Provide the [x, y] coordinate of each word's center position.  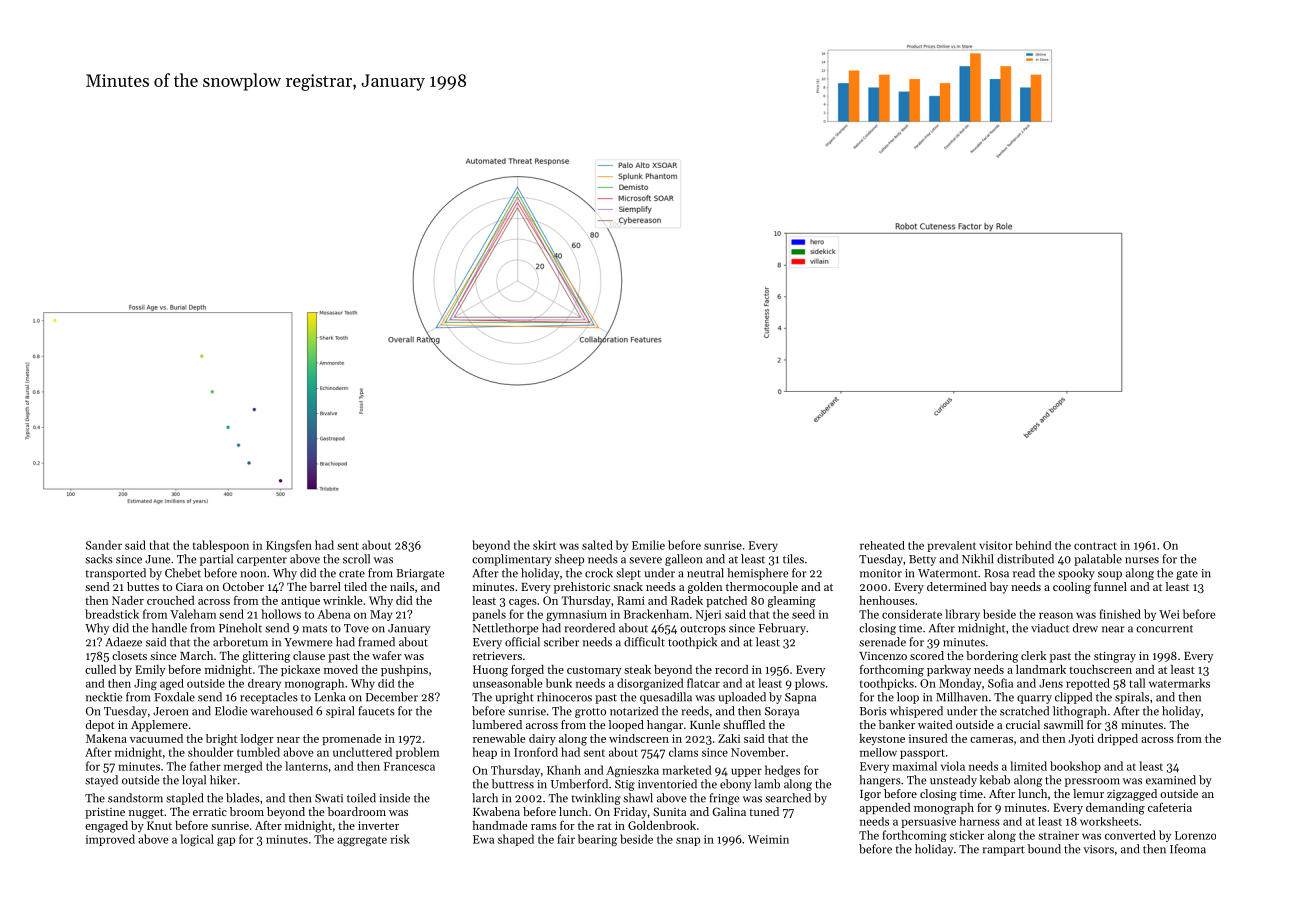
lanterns [306, 766]
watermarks [1179, 683]
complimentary [512, 560]
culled [100, 669]
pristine [105, 813]
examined [1171, 780]
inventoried [667, 784]
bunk [559, 683]
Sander [104, 545]
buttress [513, 784]
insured [928, 738]
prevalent [951, 546]
